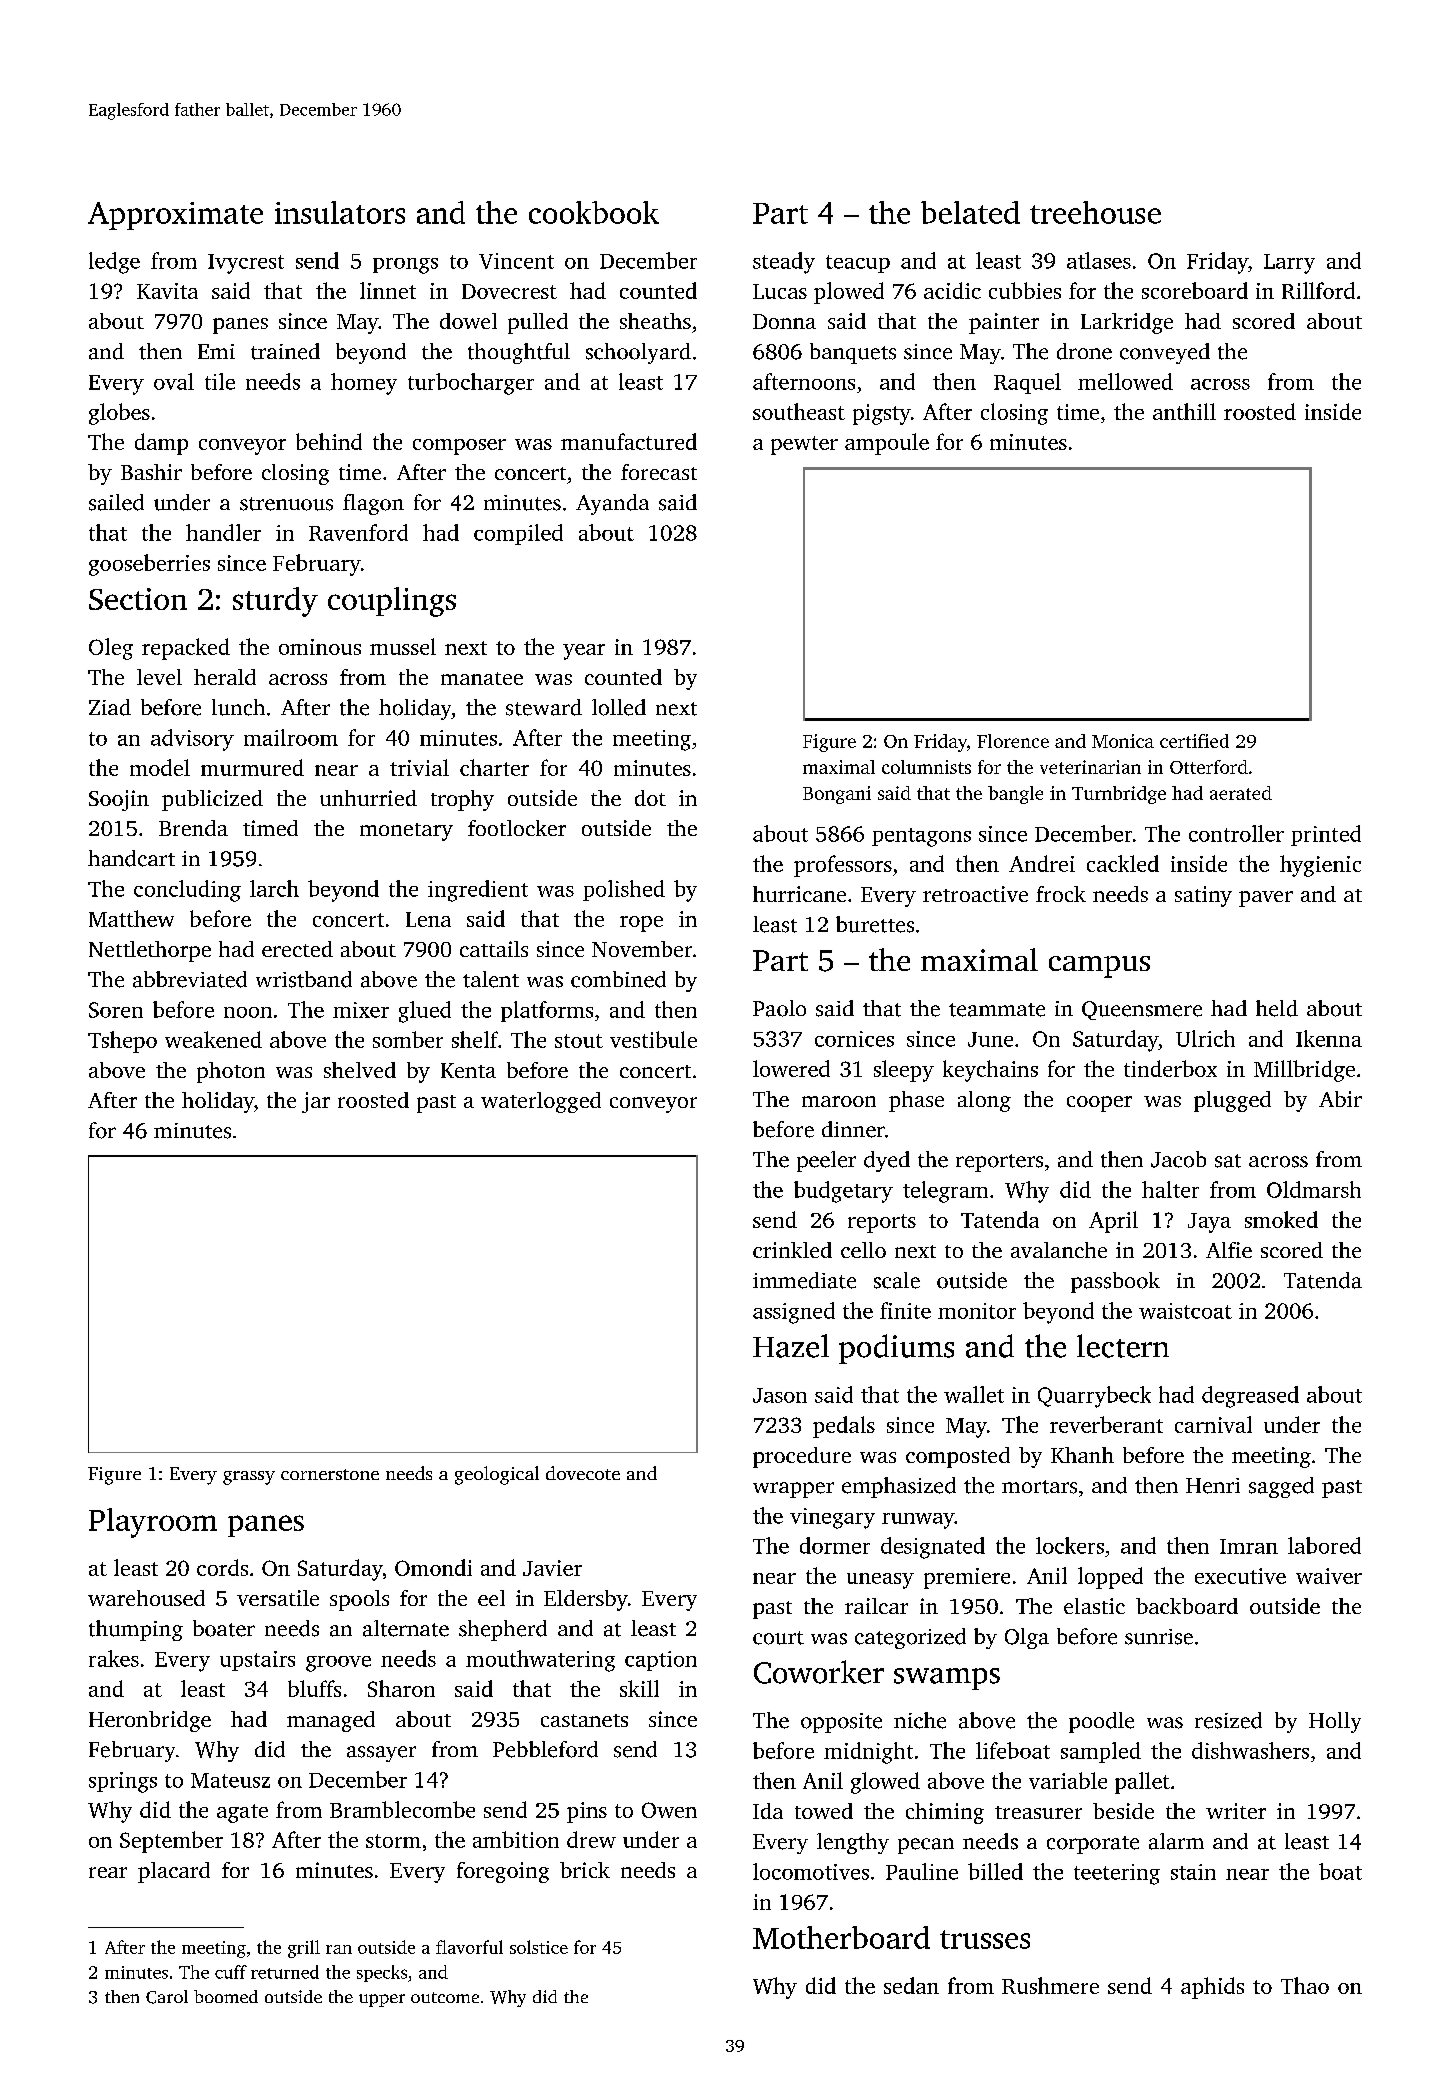  I want to click on Carol, so click(167, 1997).
